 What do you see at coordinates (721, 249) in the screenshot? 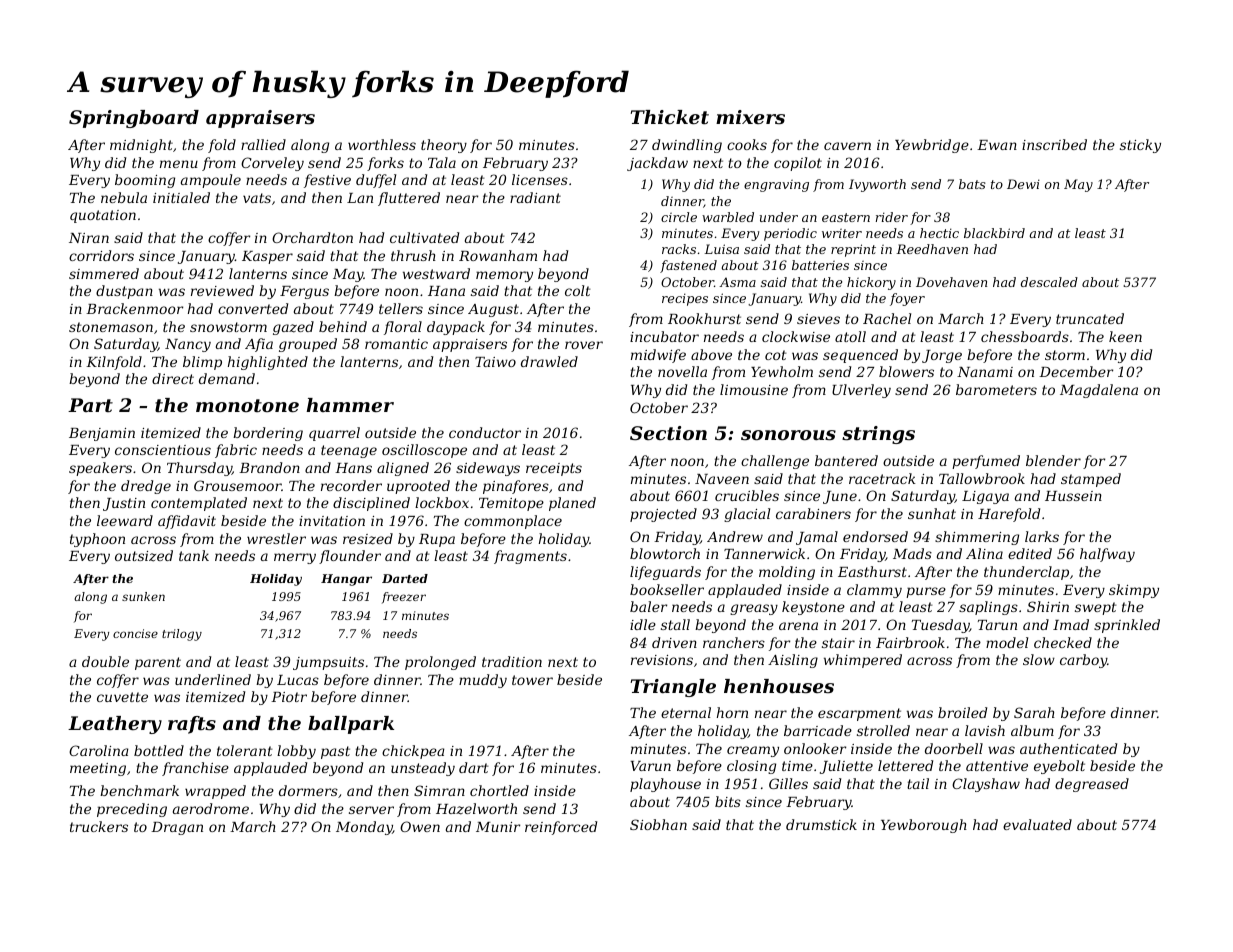
I see `Luisa` at bounding box center [721, 249].
